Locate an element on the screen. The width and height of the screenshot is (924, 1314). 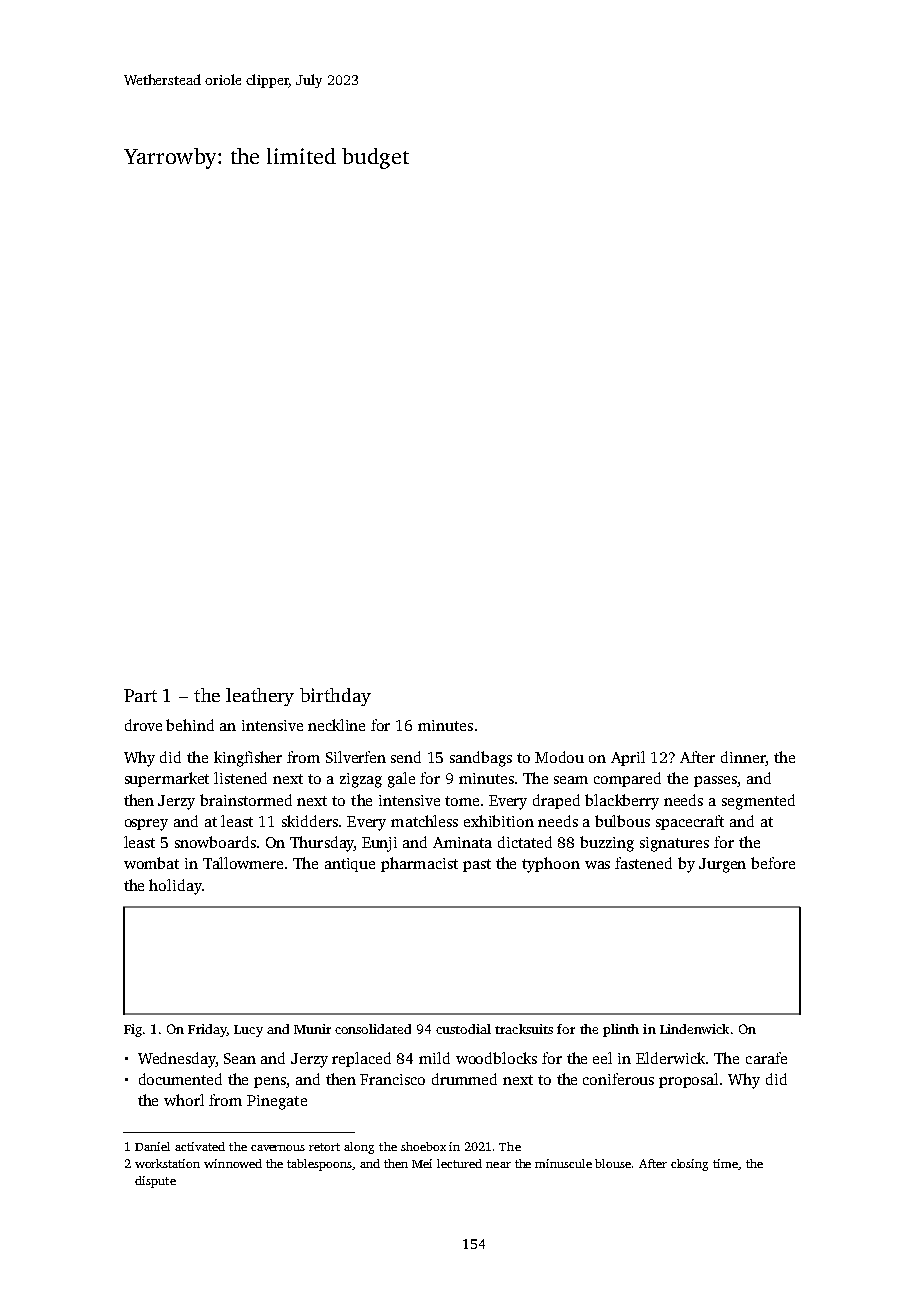
past is located at coordinates (477, 865).
